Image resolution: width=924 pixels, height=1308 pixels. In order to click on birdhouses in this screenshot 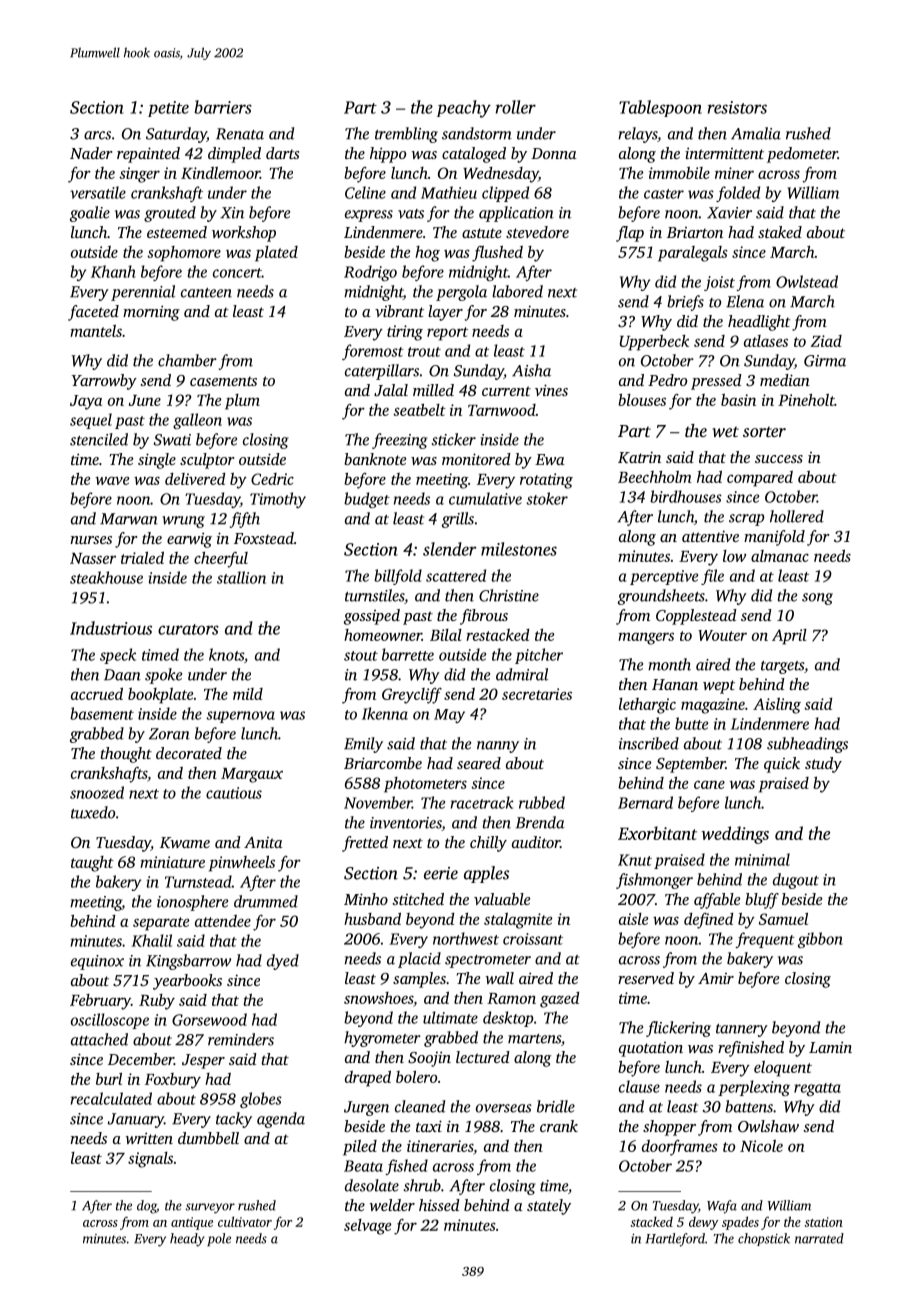, I will do `click(686, 496)`.
